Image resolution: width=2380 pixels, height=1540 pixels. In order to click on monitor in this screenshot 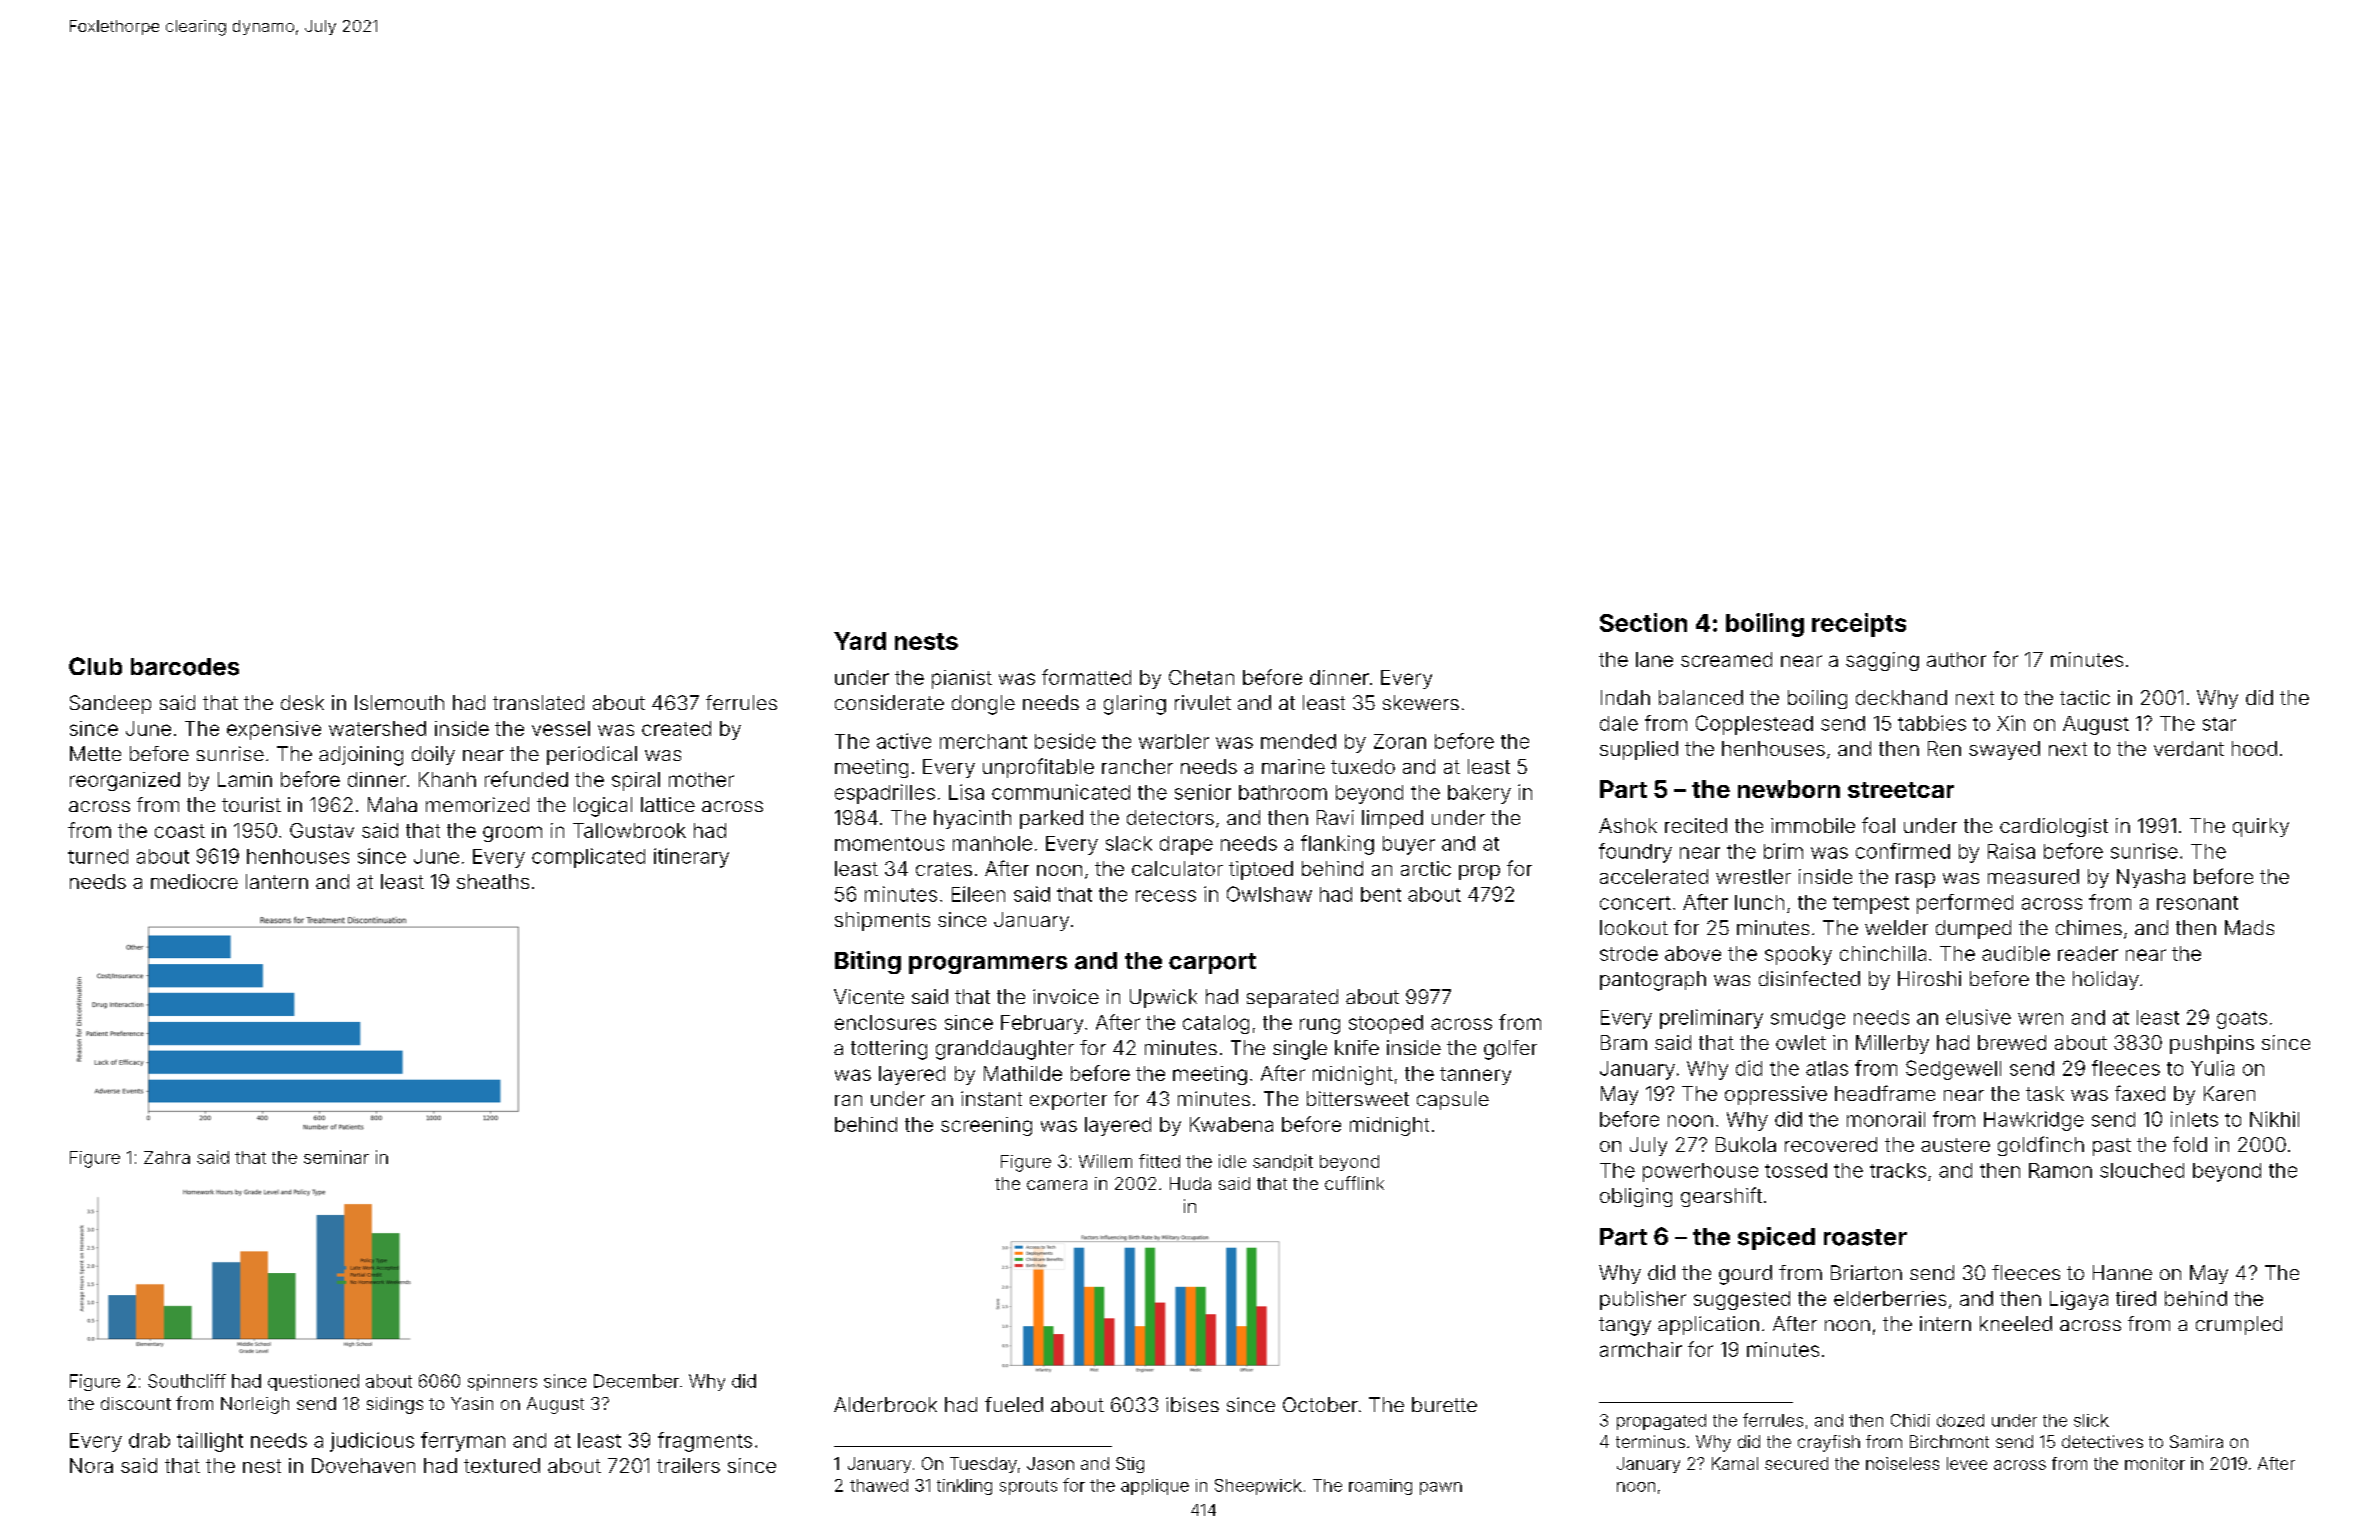, I will do `click(2155, 1463)`.
